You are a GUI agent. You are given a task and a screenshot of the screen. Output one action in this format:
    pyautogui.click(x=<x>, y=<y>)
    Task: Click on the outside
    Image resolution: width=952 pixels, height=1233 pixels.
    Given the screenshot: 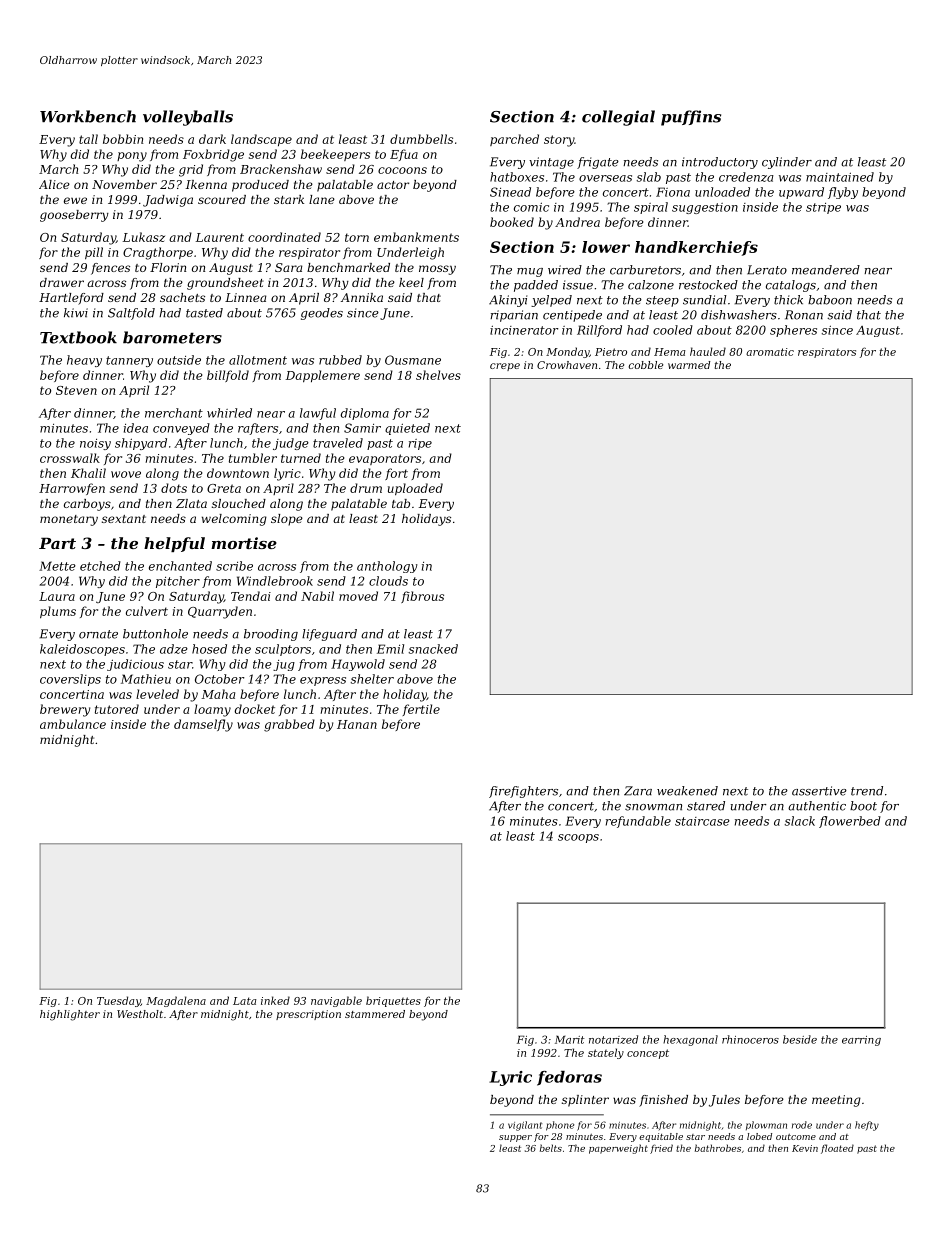 What is the action you would take?
    pyautogui.click(x=179, y=360)
